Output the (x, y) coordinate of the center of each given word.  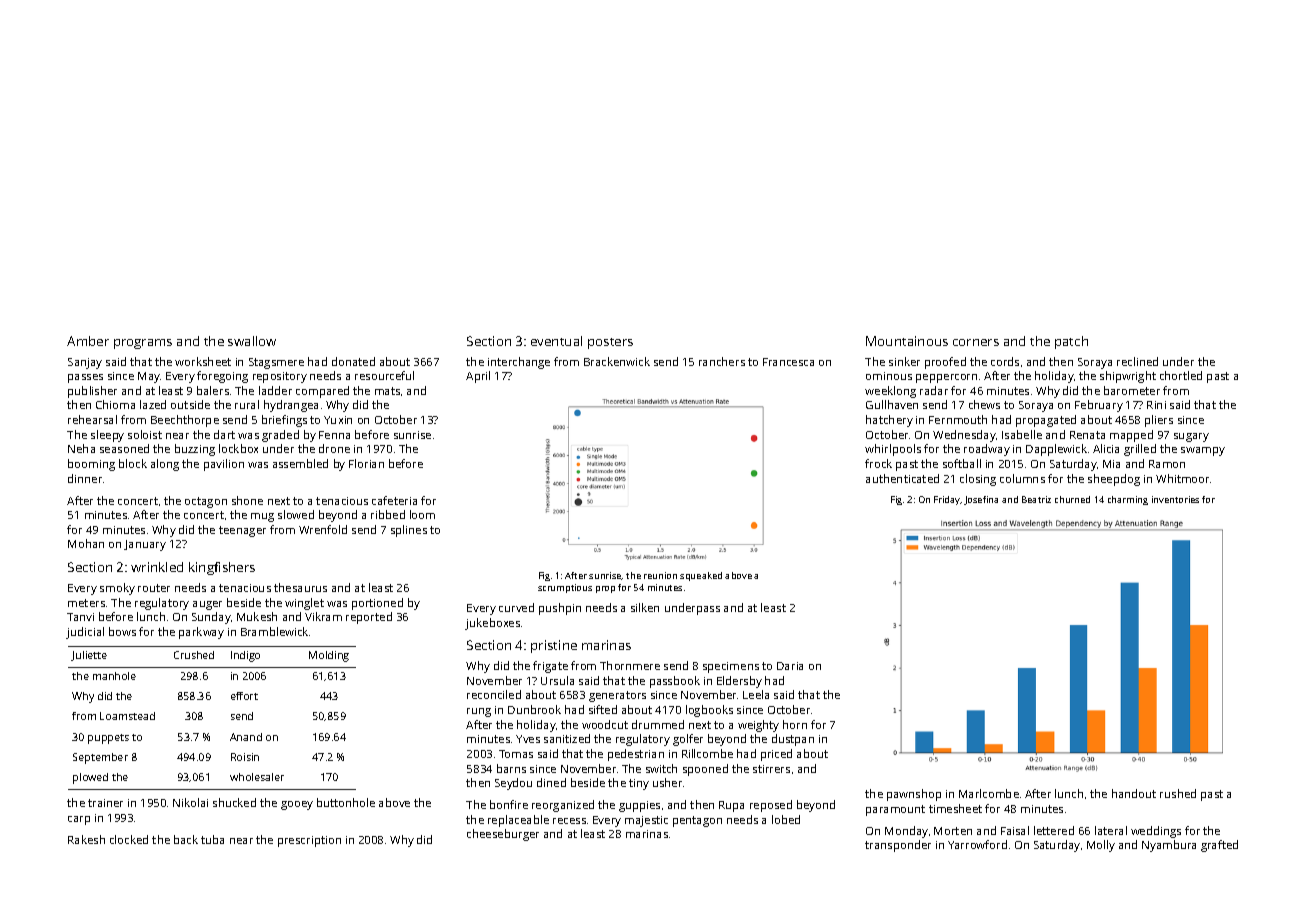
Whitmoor (1182, 478)
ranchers (722, 361)
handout (1134, 793)
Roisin (245, 757)
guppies (639, 806)
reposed (771, 806)
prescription (309, 841)
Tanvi (80, 617)
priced (776, 755)
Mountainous (907, 341)
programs (143, 344)
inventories (1175, 499)
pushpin (560, 609)
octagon (206, 502)
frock (878, 463)
